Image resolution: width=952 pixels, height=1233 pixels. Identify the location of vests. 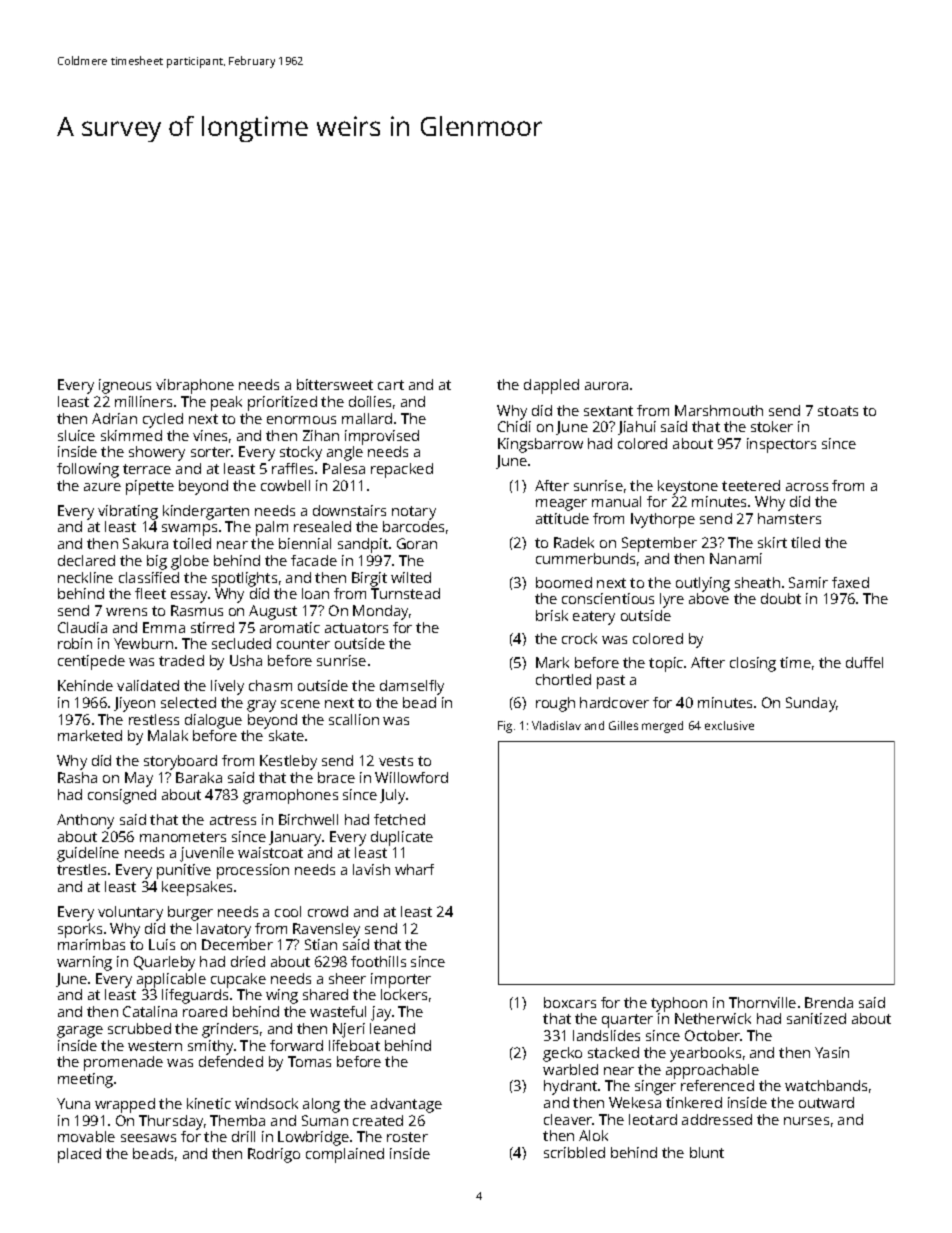
(396, 761).
